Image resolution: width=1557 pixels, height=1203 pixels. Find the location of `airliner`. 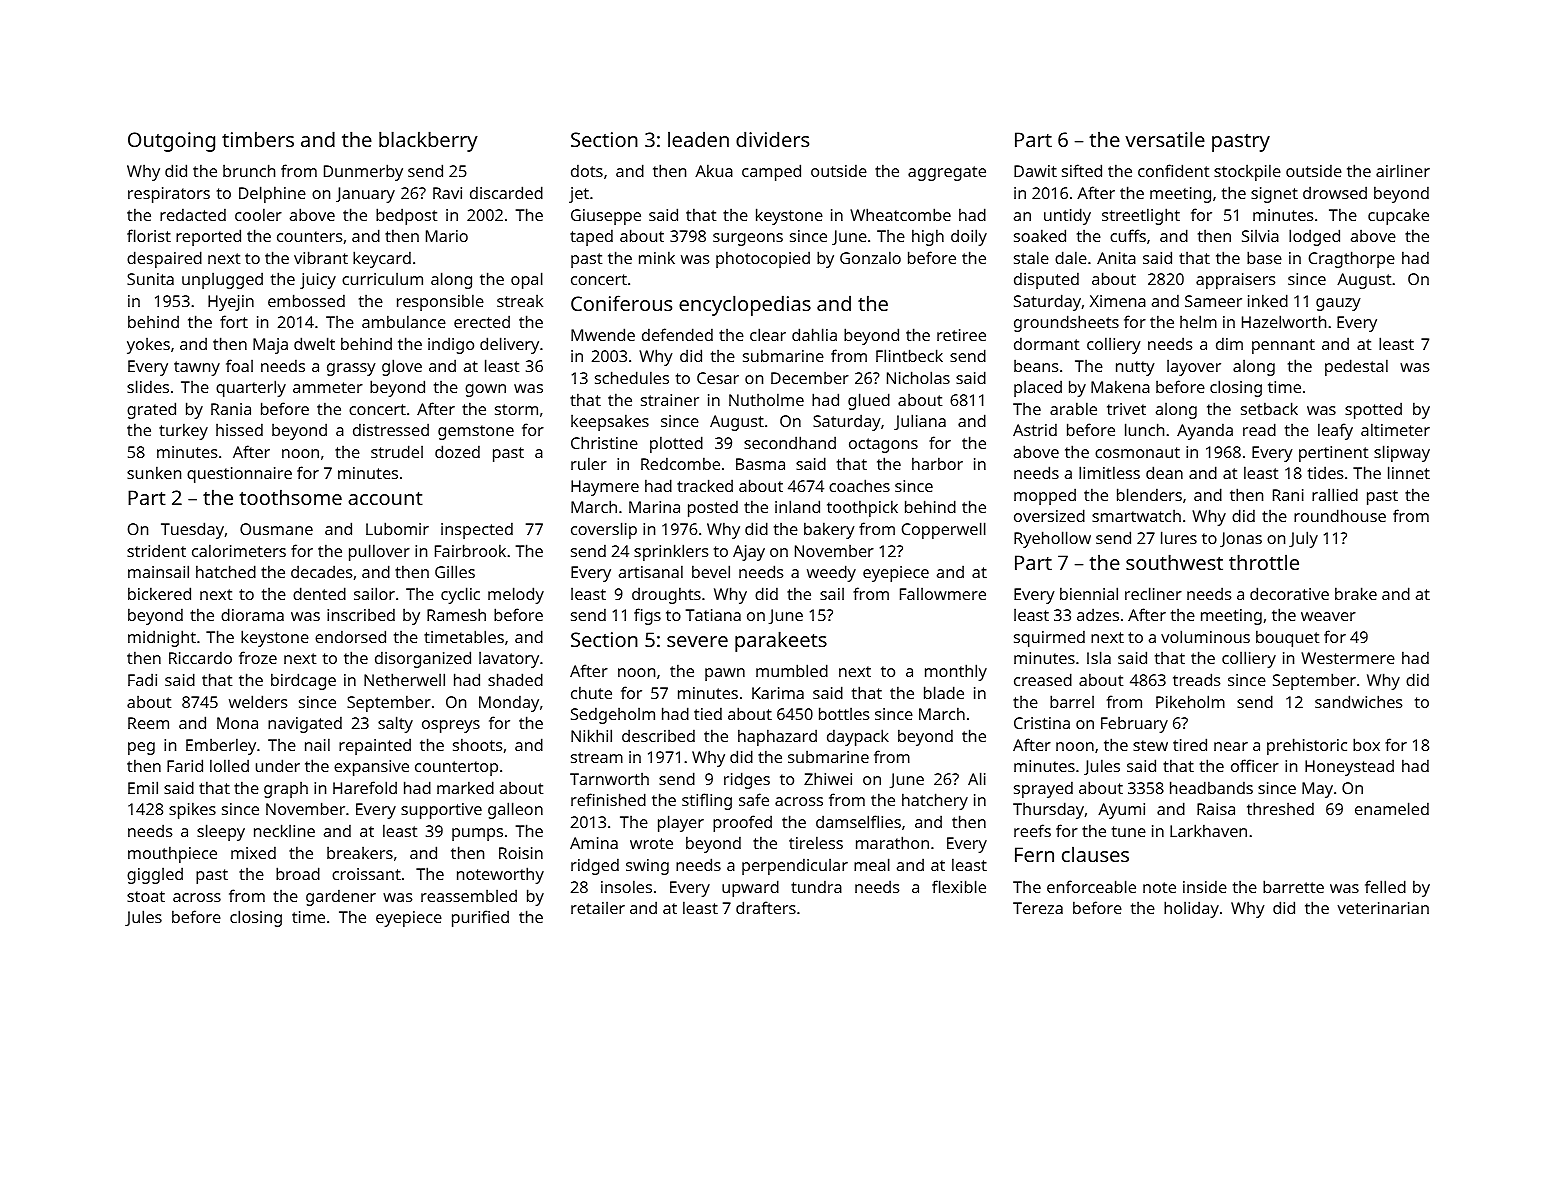

airliner is located at coordinates (1403, 170).
